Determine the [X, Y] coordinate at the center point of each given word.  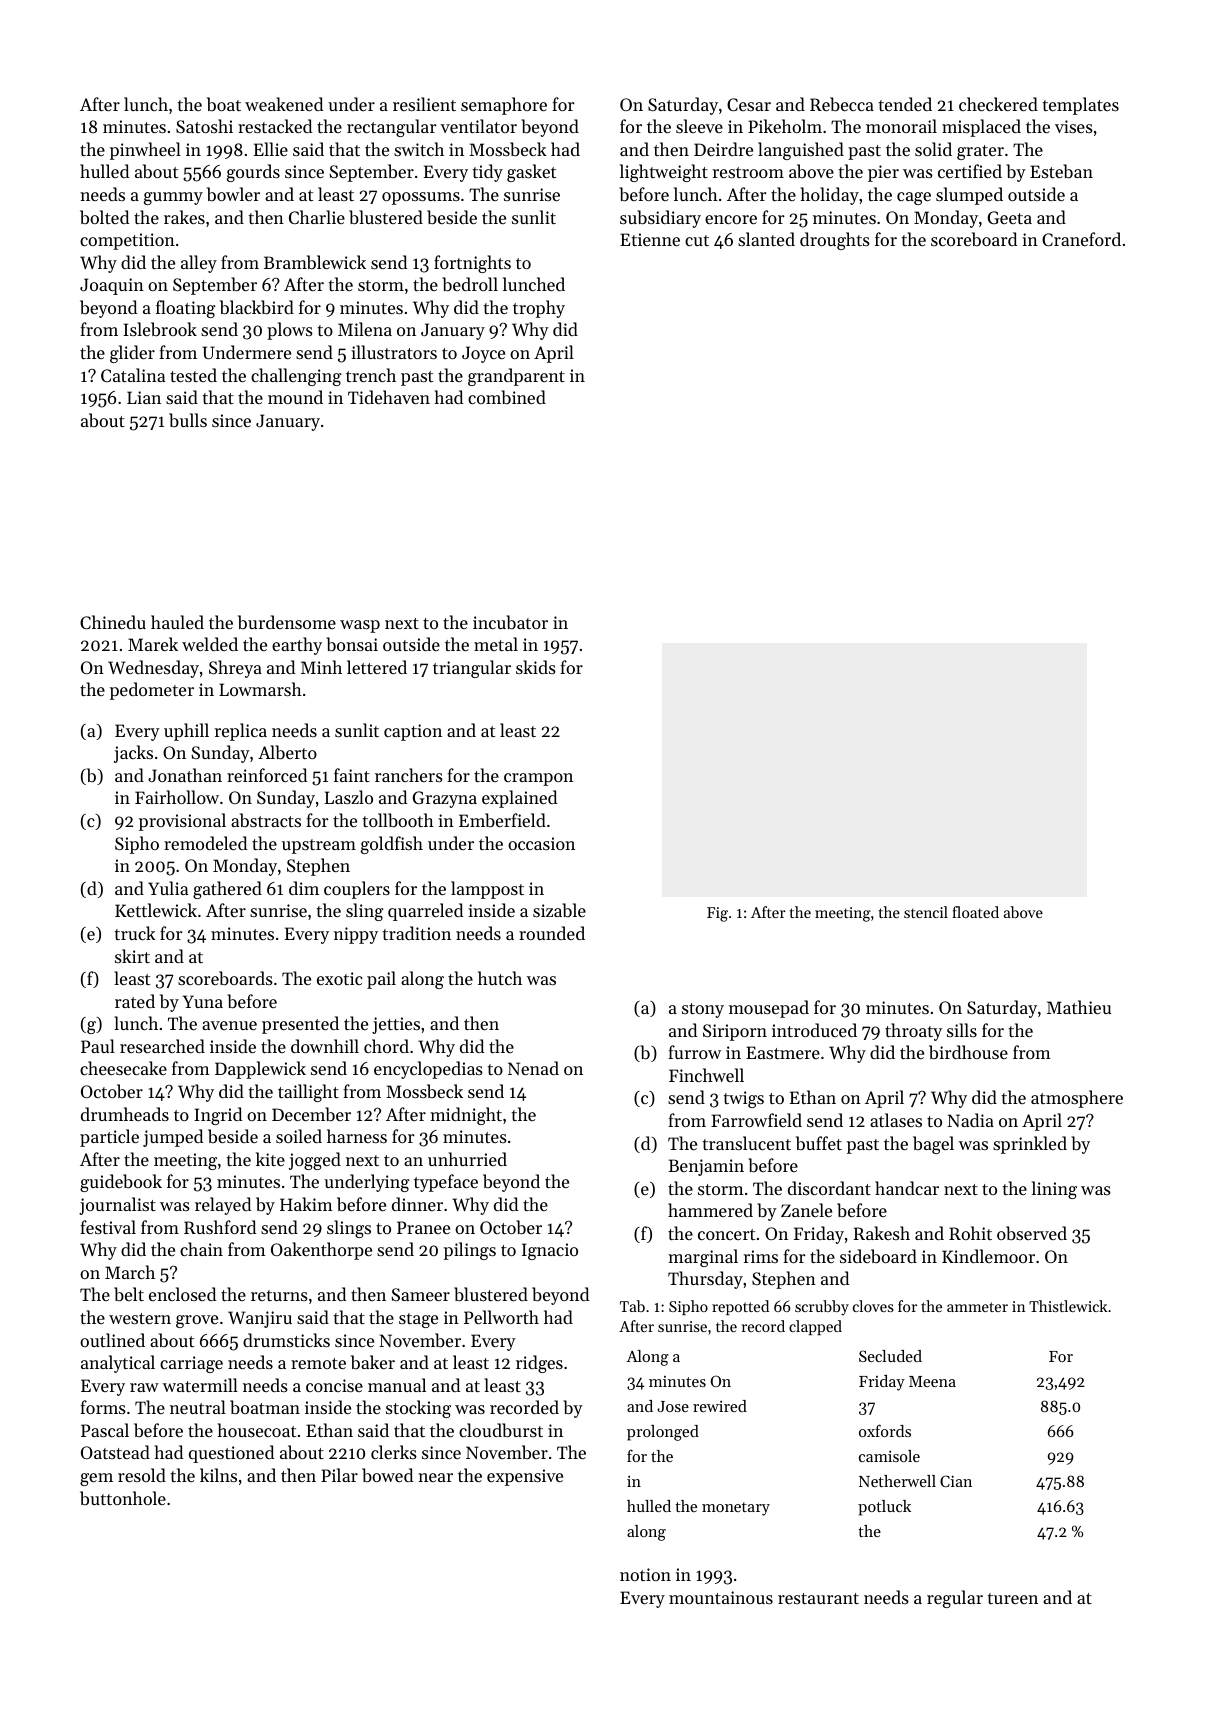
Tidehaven [389, 397]
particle [109, 1138]
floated [975, 912]
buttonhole [123, 1498]
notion [645, 1574]
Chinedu [113, 622]
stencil [926, 912]
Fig [717, 914]
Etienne [650, 239]
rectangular [392, 128]
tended [905, 104]
